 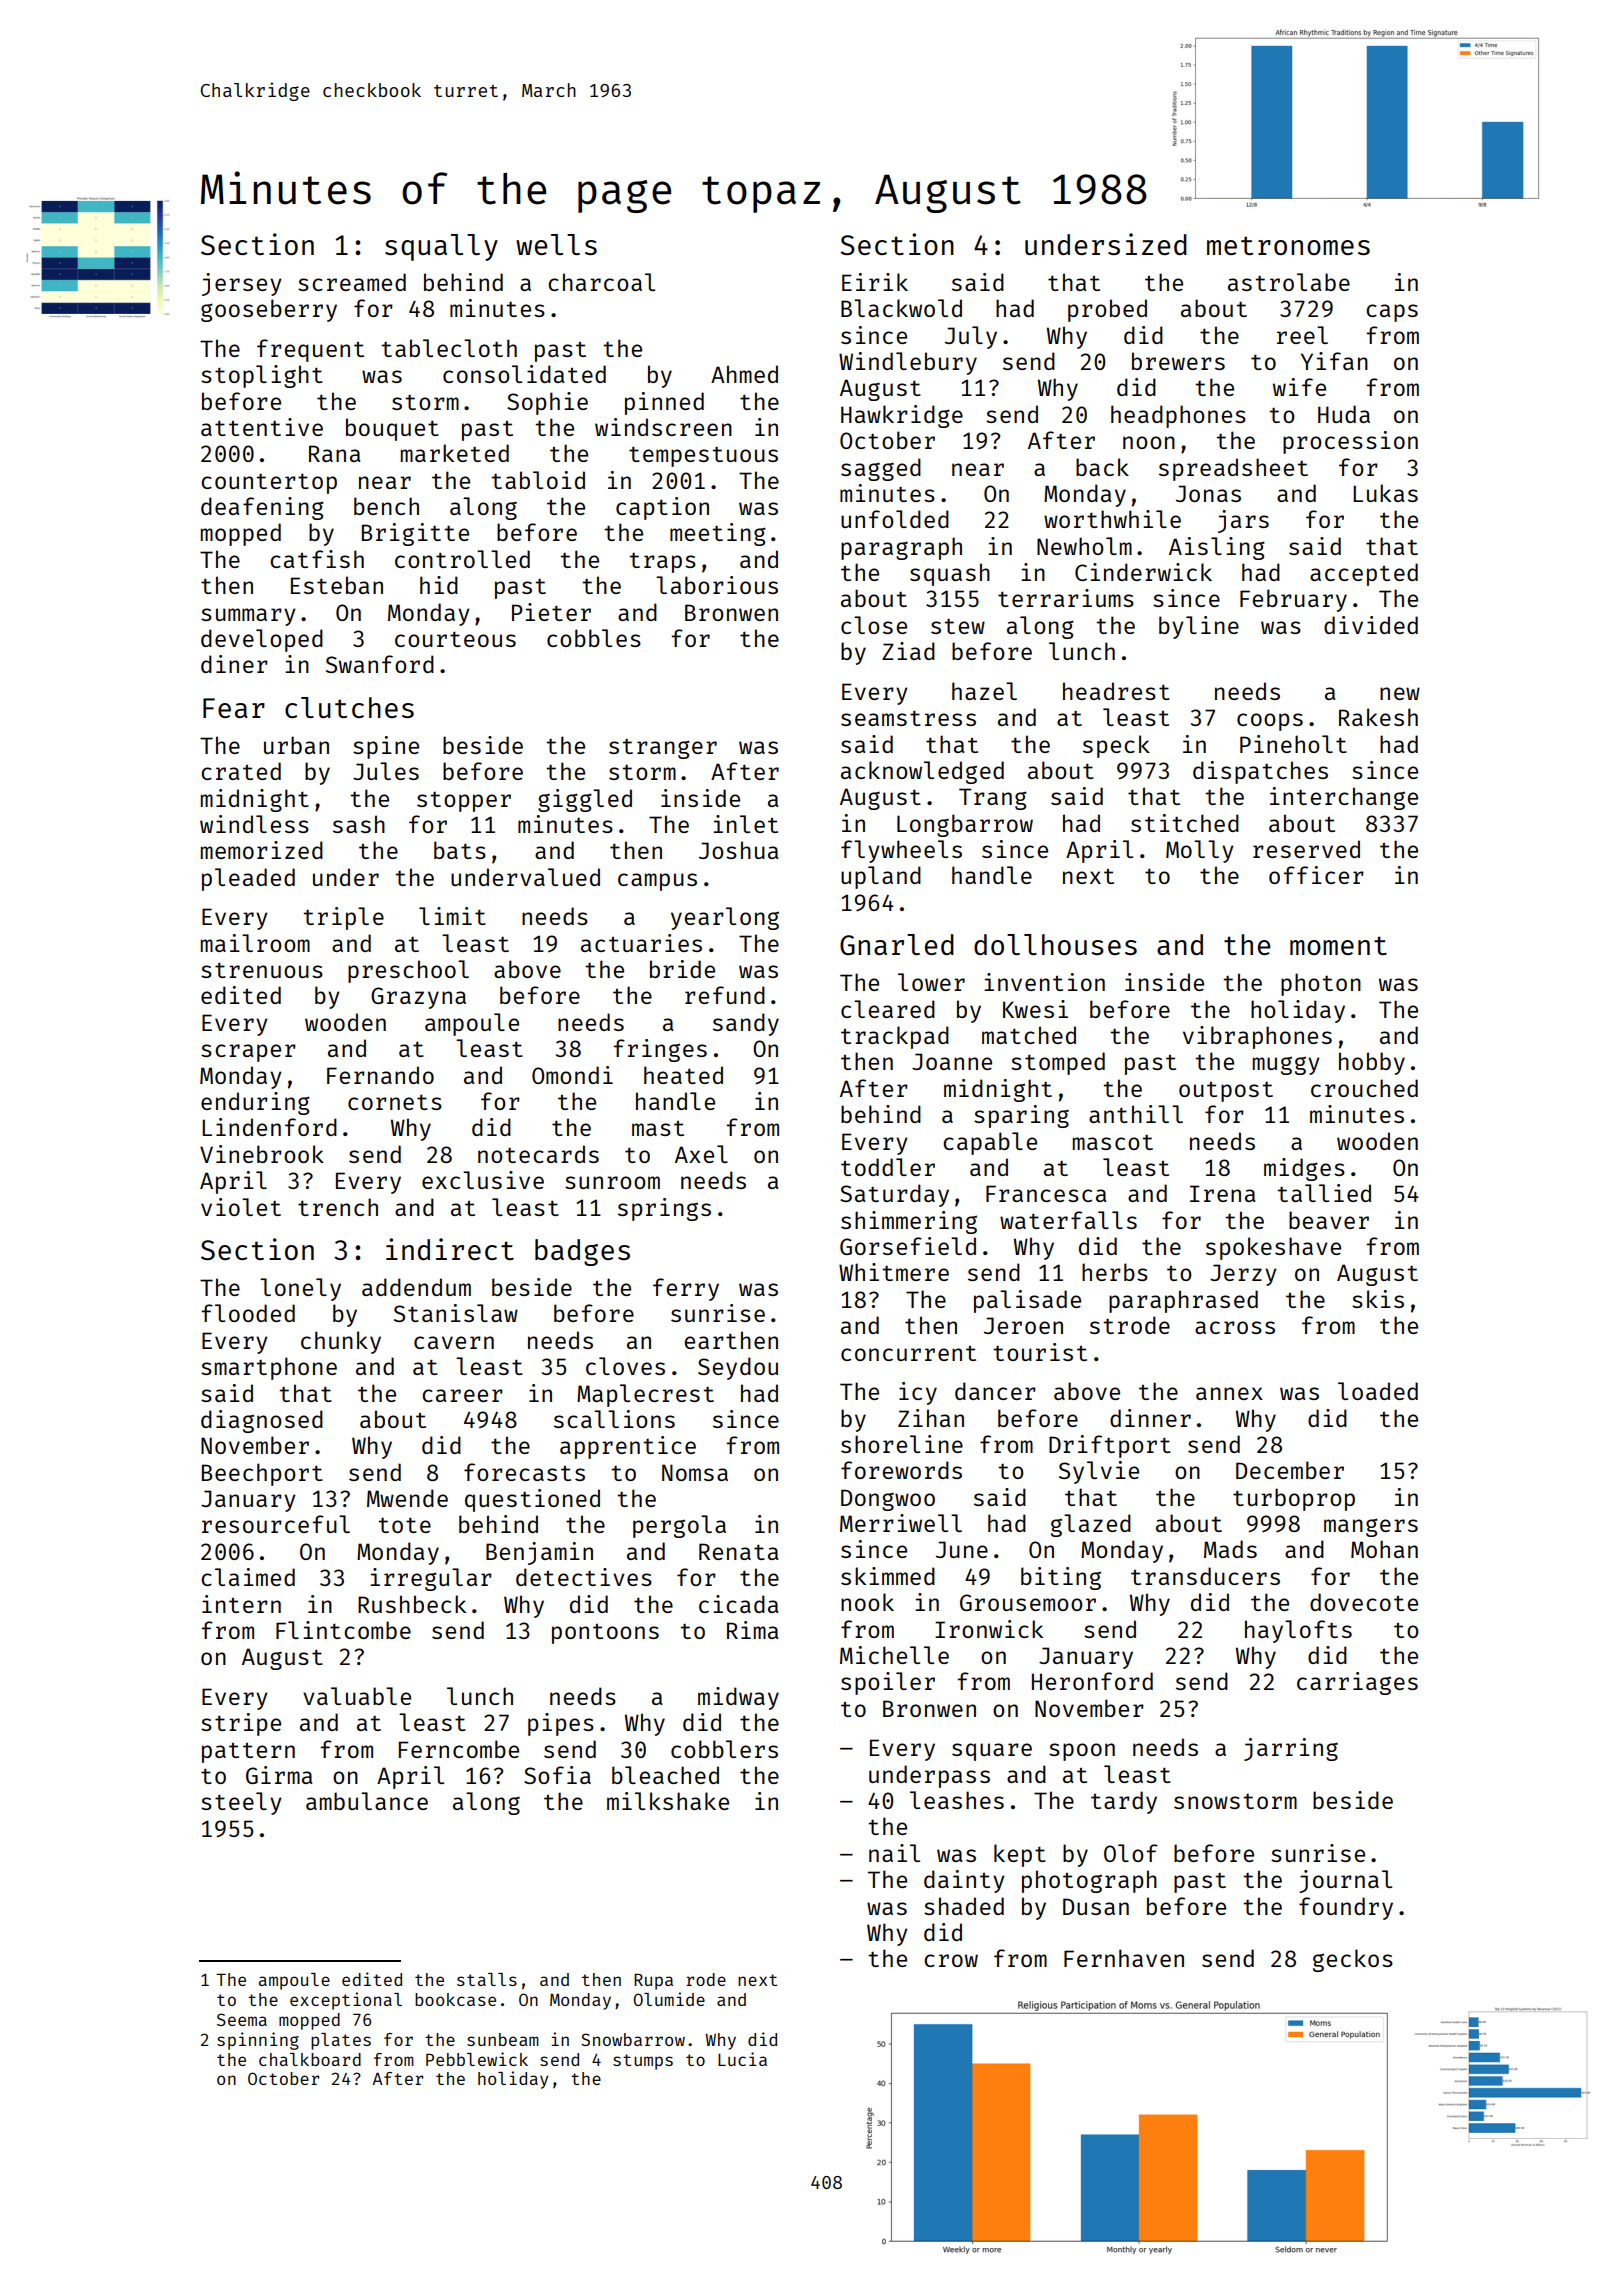 What do you see at coordinates (895, 1037) in the document?
I see `trackpad` at bounding box center [895, 1037].
